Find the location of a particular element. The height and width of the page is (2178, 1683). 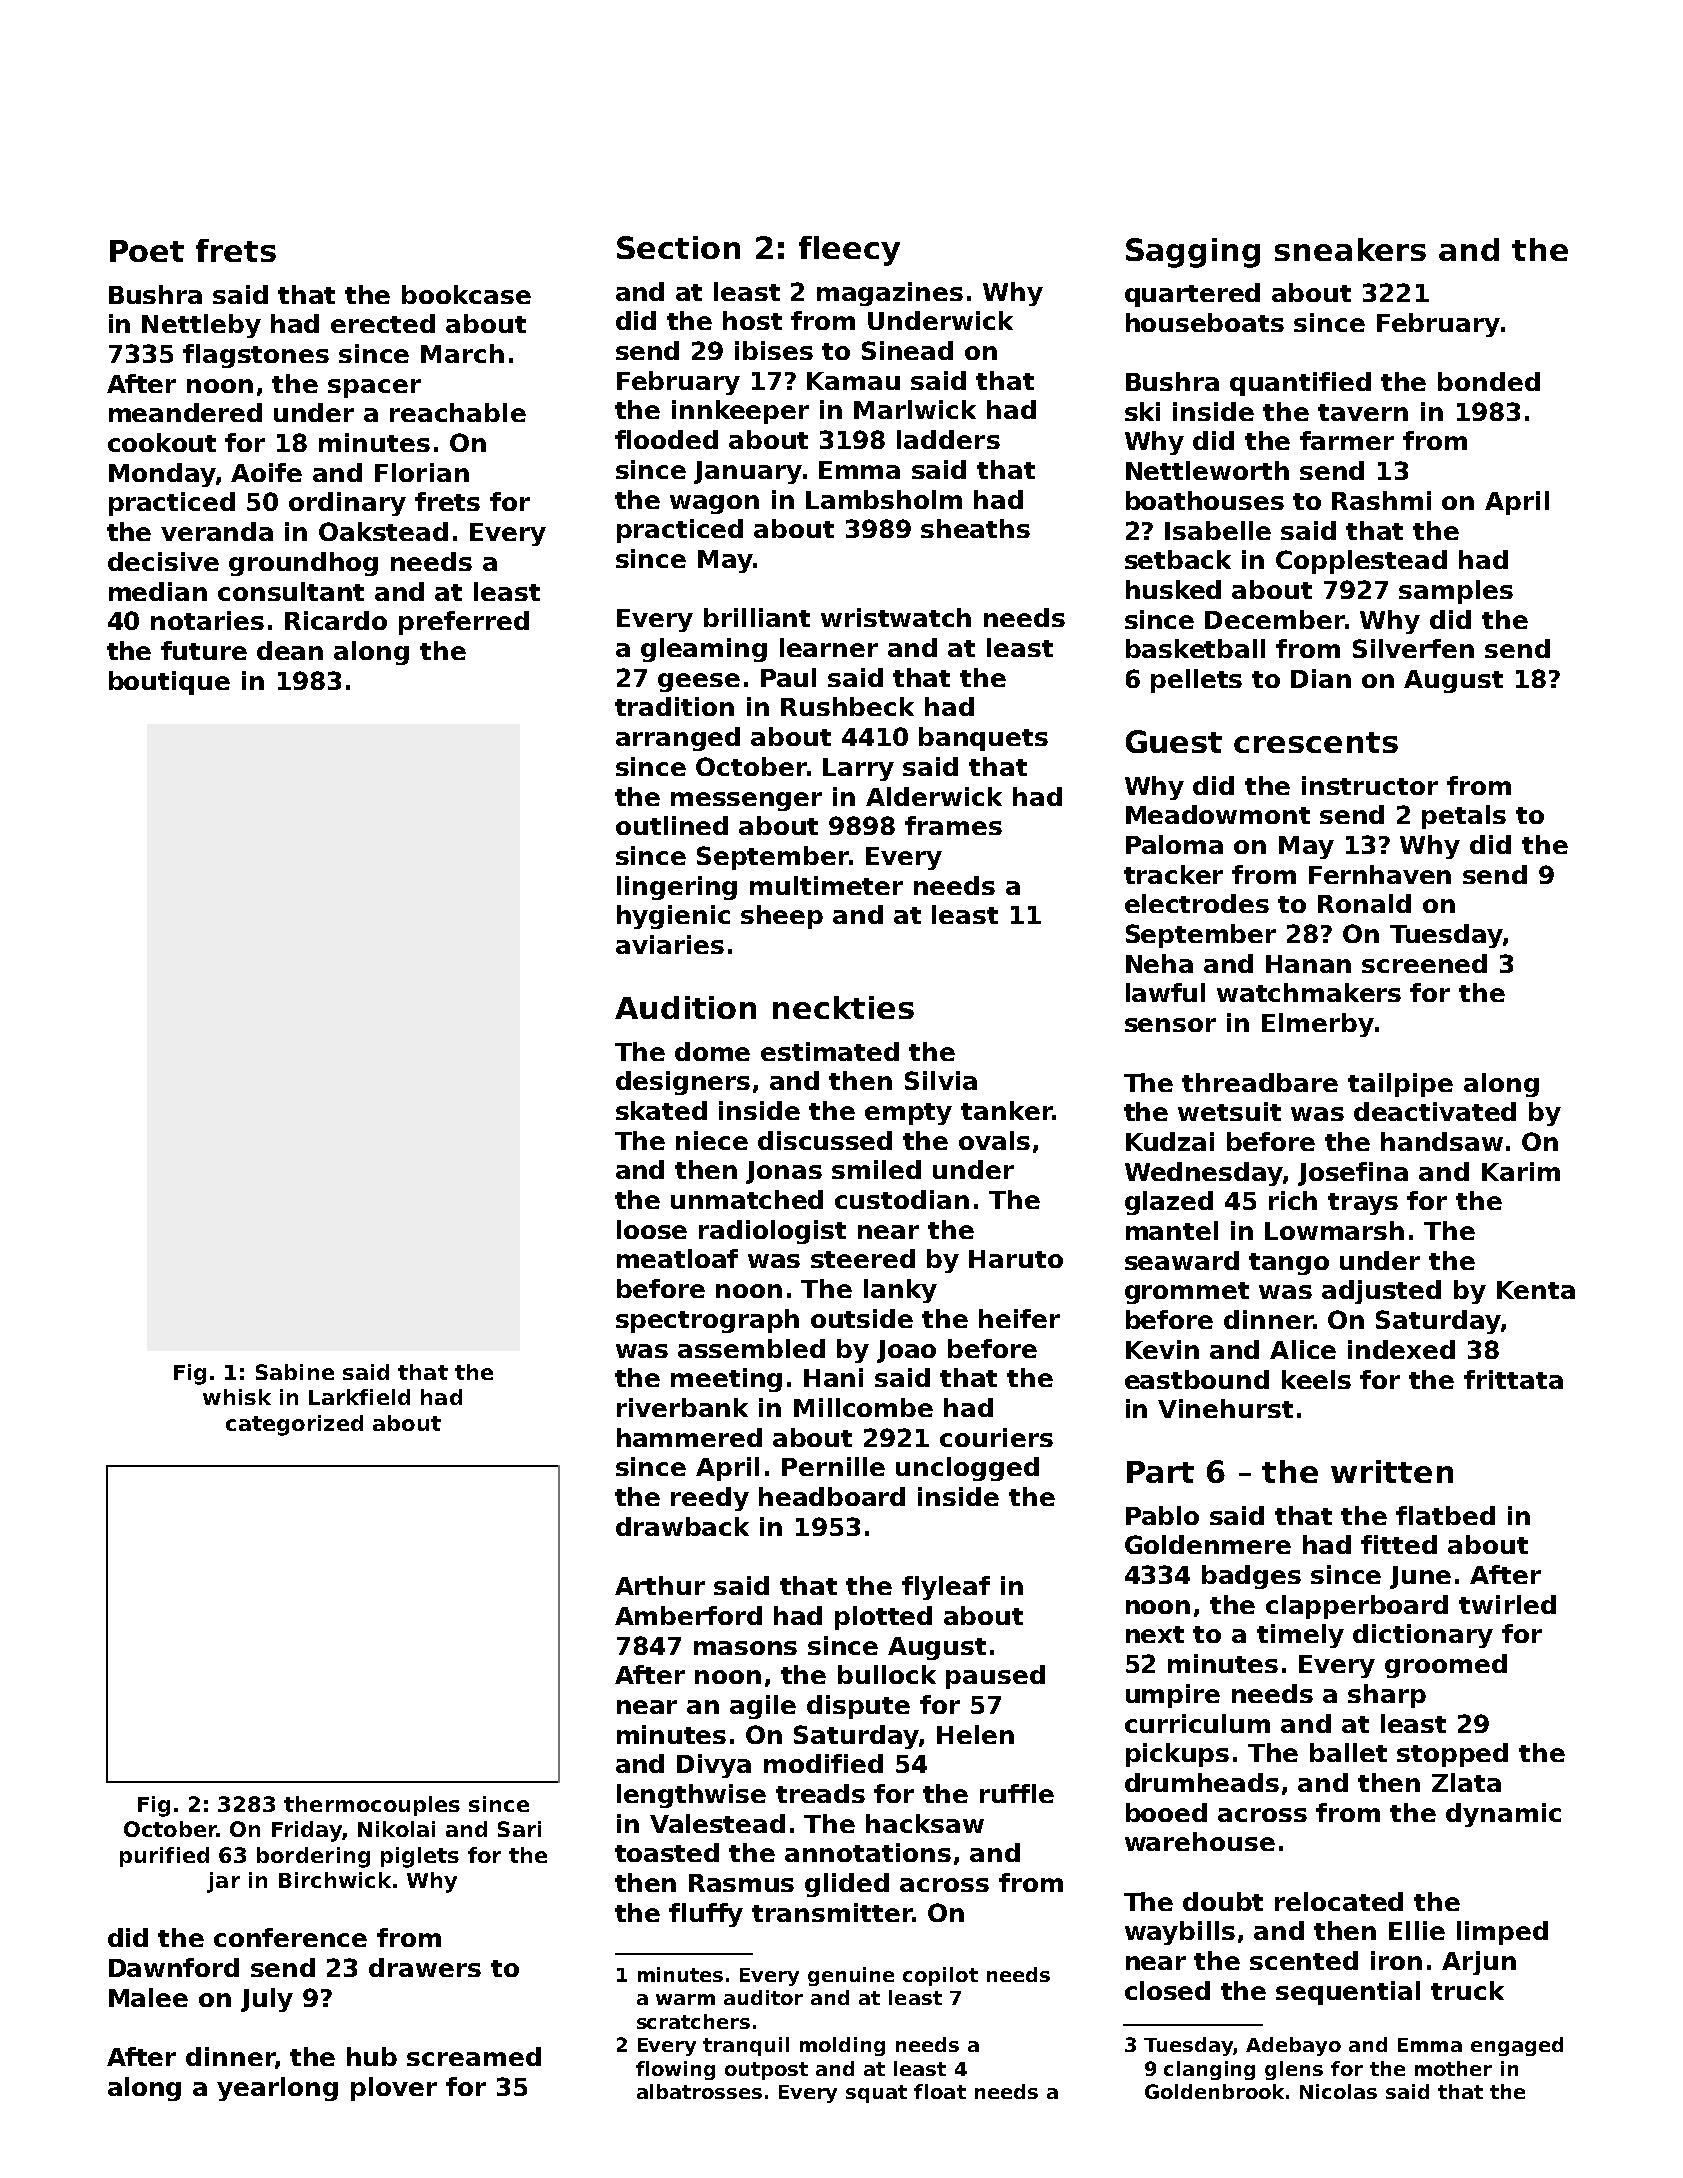

Goldenbrook is located at coordinates (1214, 2091).
